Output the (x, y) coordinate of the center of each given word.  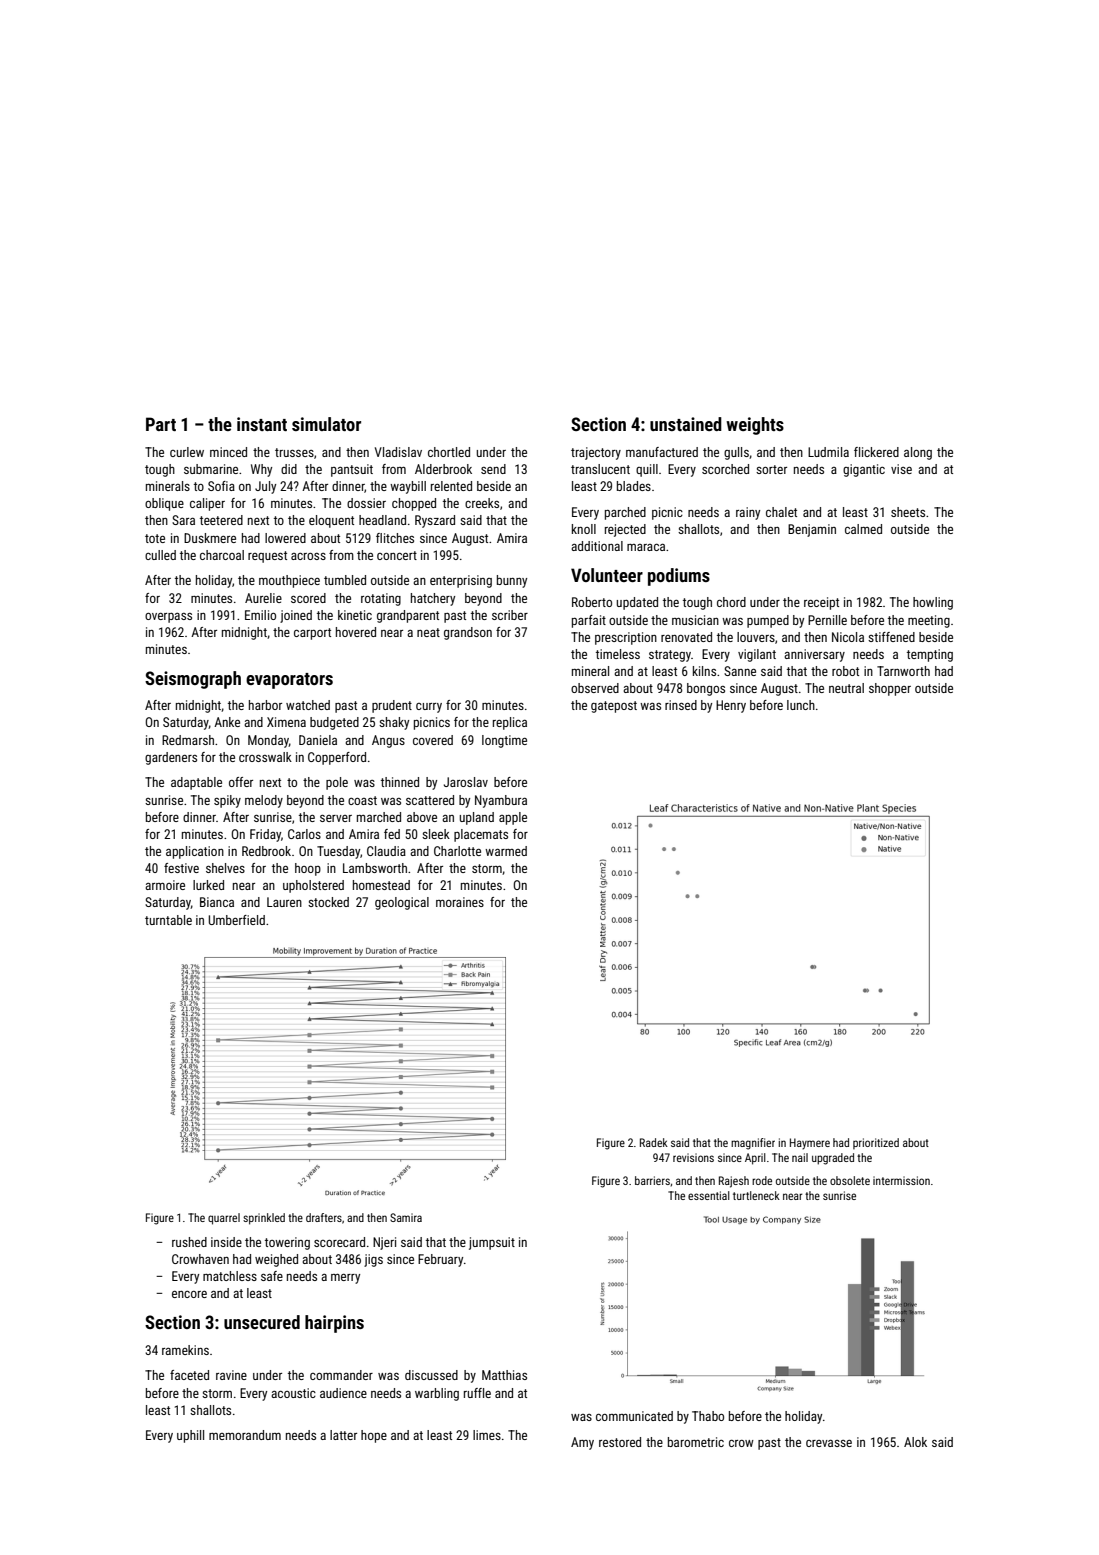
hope (374, 1436)
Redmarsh (188, 740)
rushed (189, 1242)
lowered (285, 538)
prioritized (876, 1143)
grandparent (408, 616)
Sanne (740, 671)
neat (428, 632)
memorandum (245, 1435)
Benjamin (812, 530)
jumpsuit (492, 1243)
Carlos (304, 834)
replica (510, 723)
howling (933, 603)
